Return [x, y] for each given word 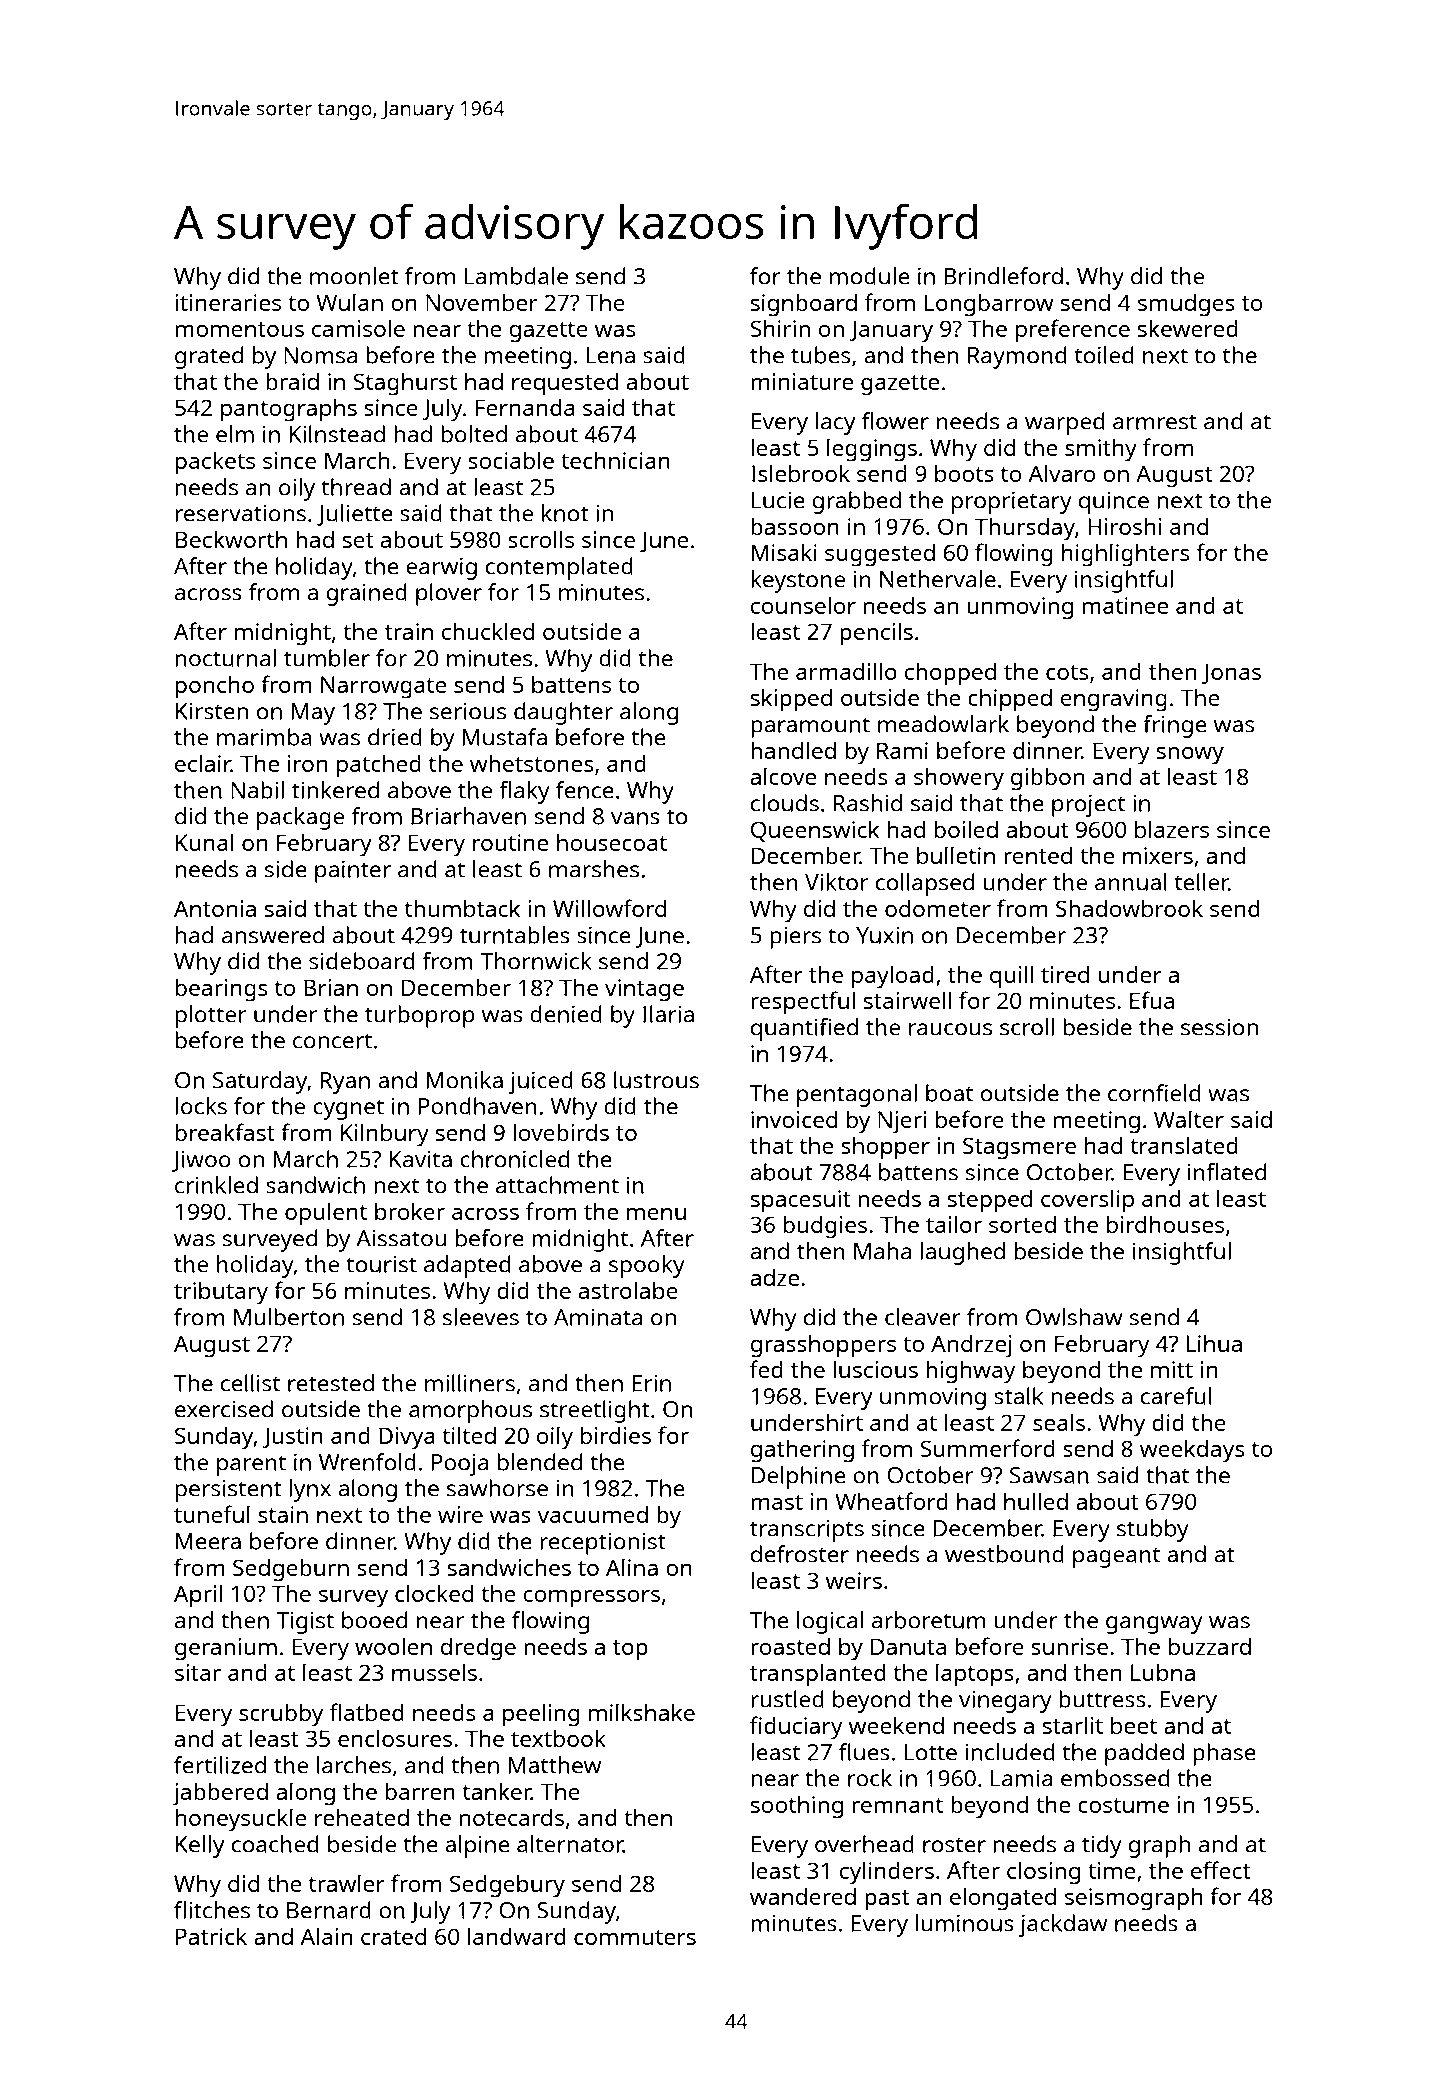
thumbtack [462, 908]
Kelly [200, 1846]
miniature [802, 381]
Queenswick [815, 831]
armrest [1155, 422]
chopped [950, 674]
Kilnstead [337, 434]
